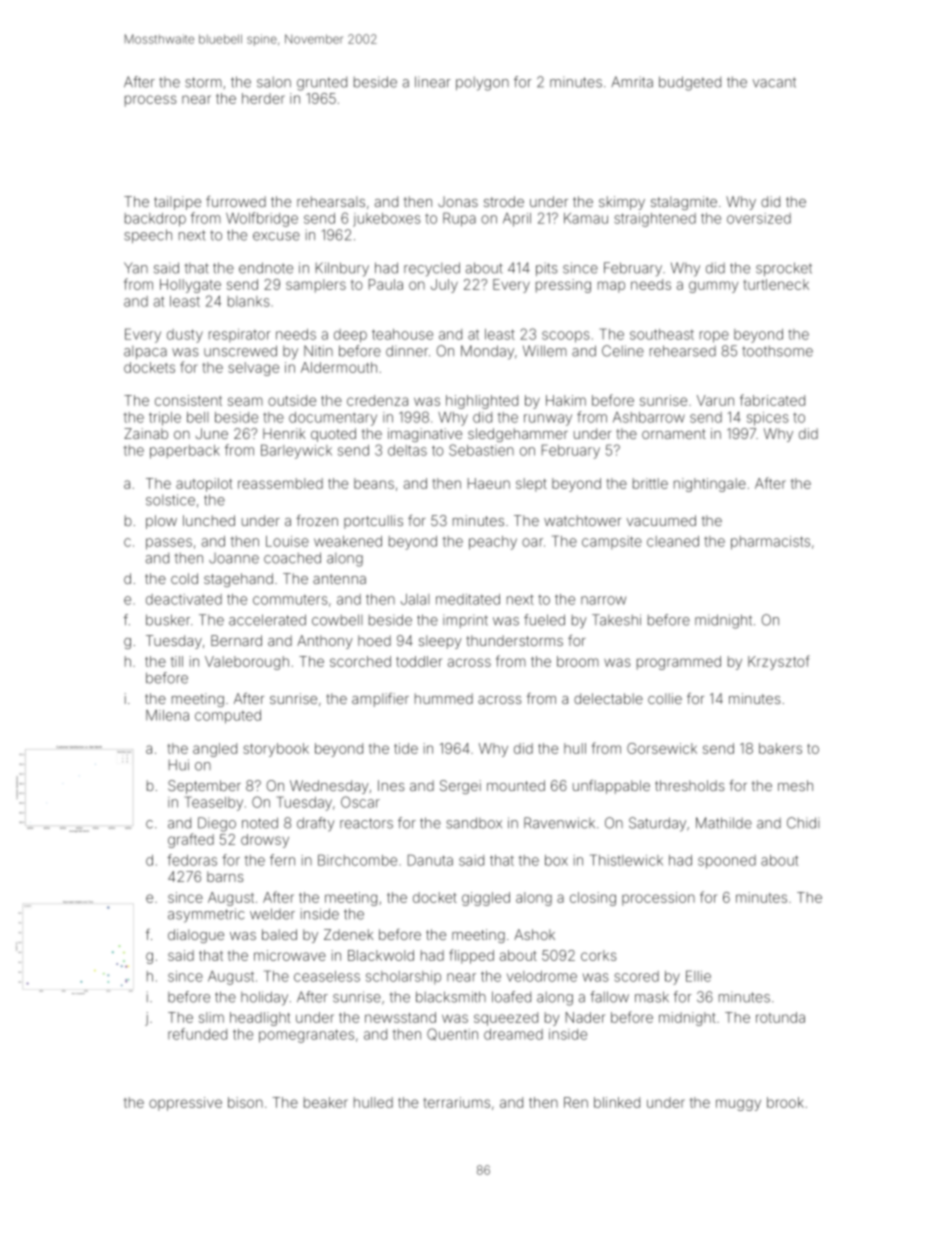  What do you see at coordinates (698, 976) in the document?
I see `Ellie` at bounding box center [698, 976].
